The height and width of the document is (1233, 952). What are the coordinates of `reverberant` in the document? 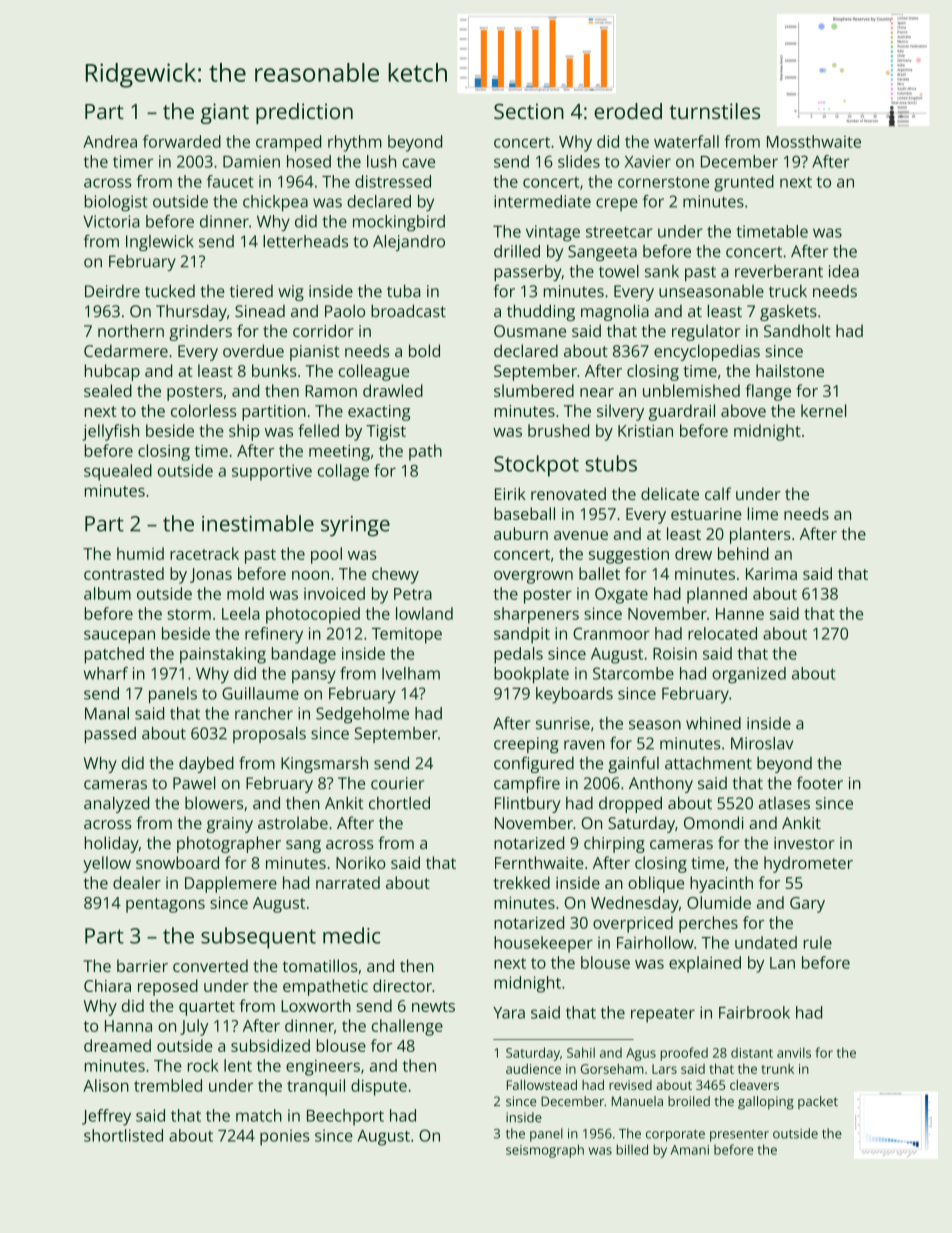 It's located at (779, 271).
